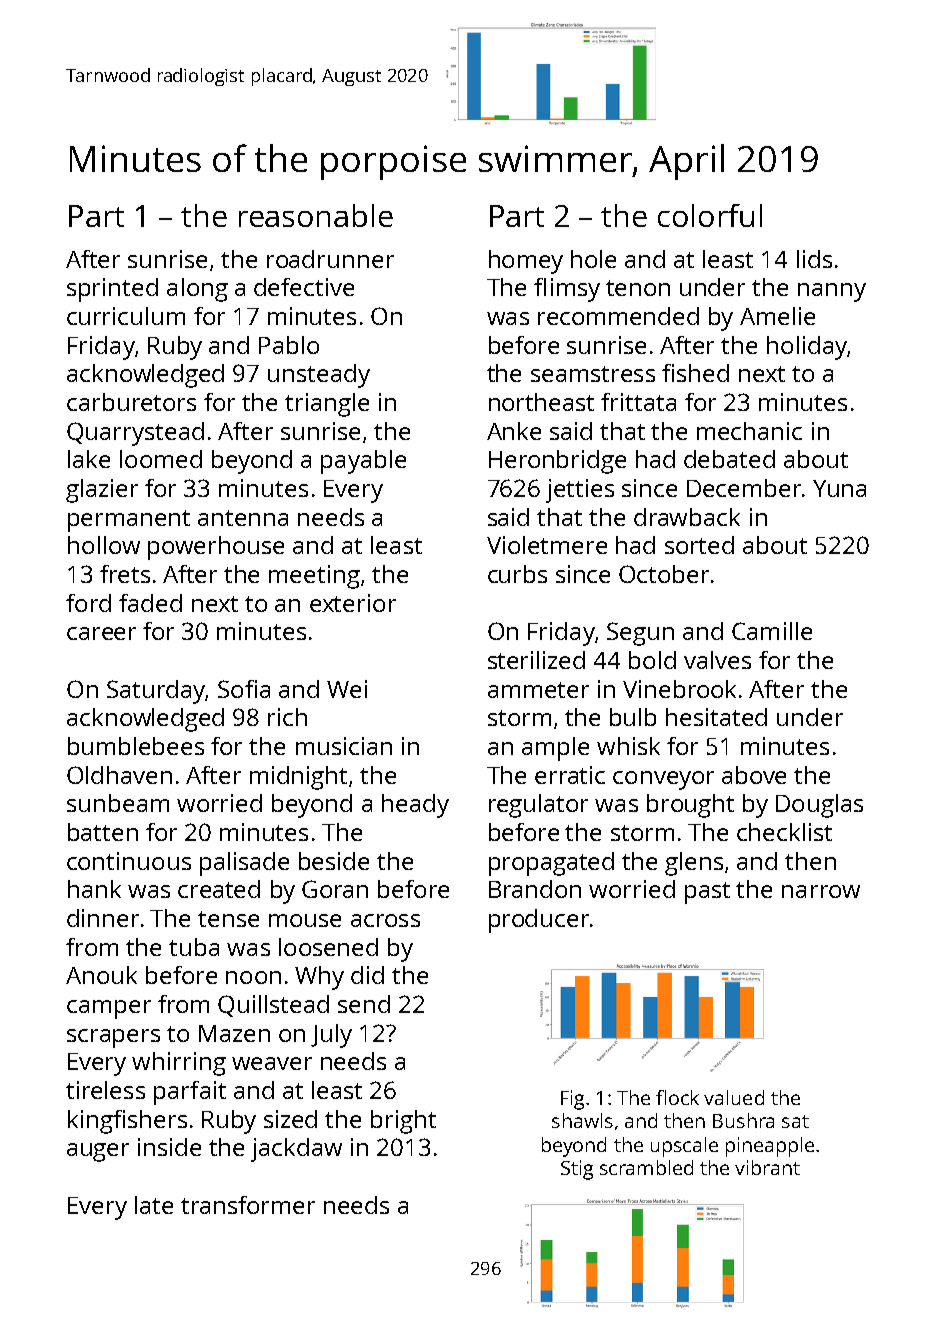 The image size is (940, 1334). I want to click on Goran, so click(335, 889).
